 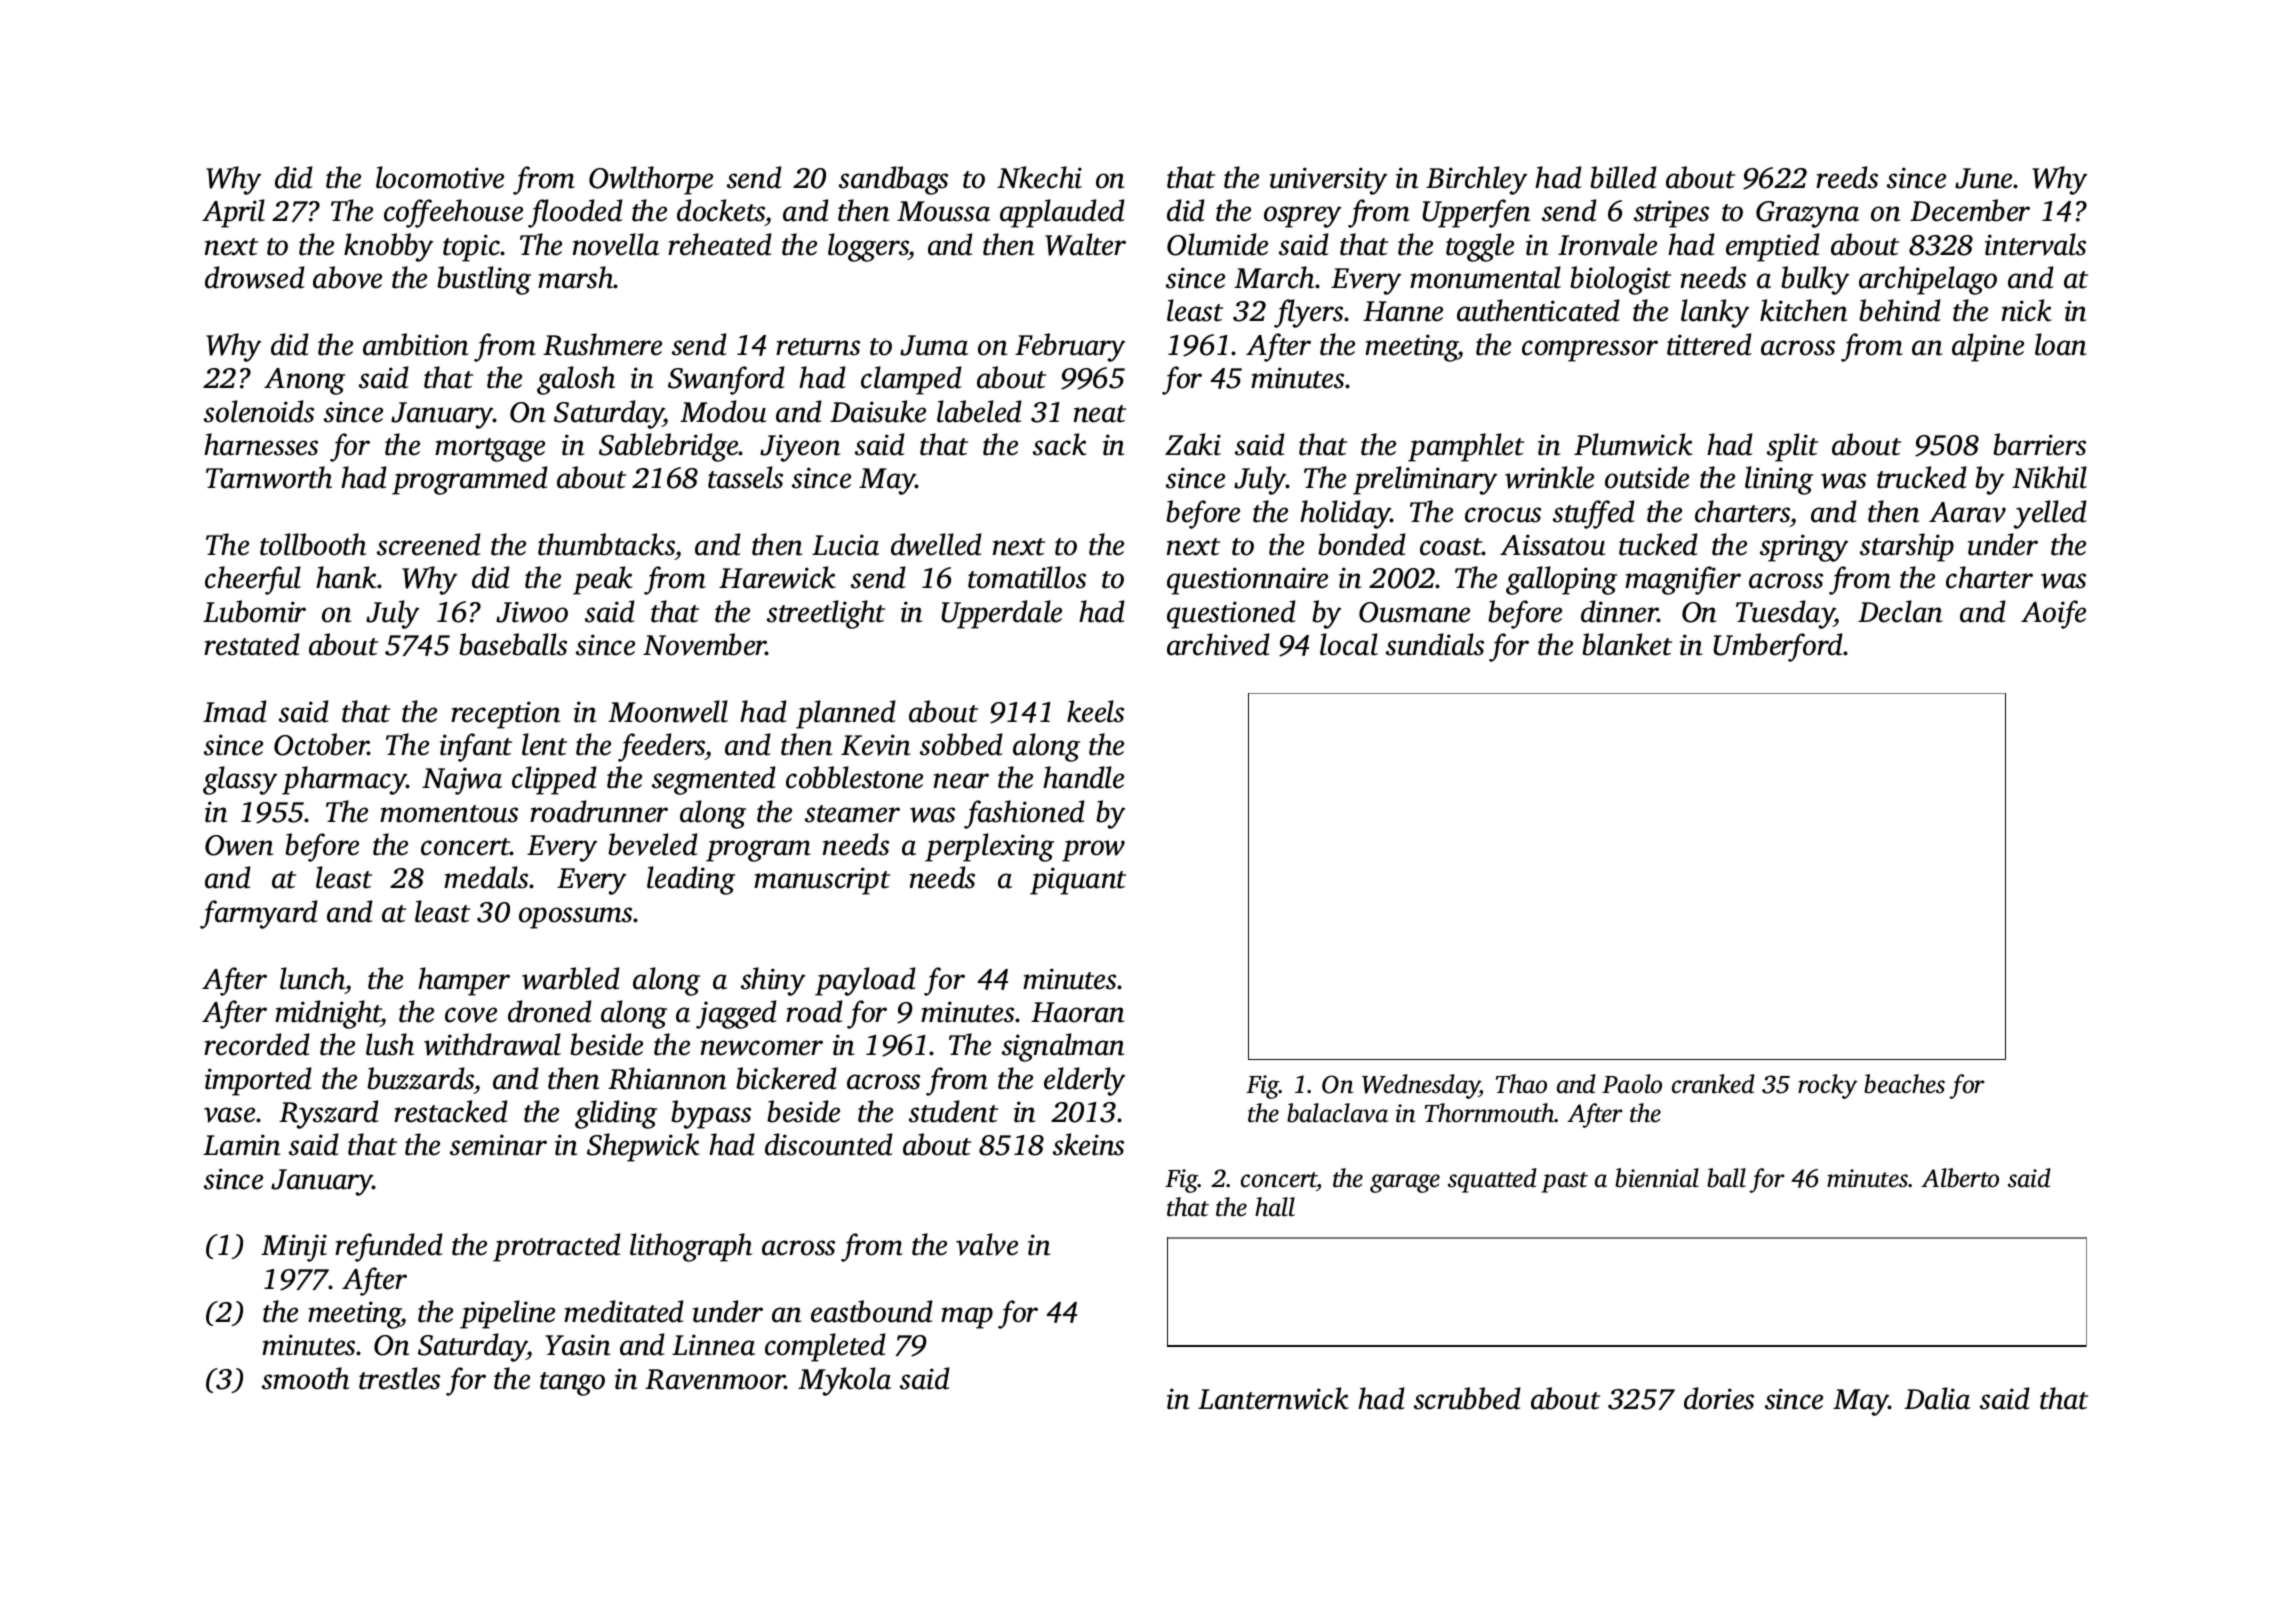 What do you see at coordinates (1273, 1398) in the screenshot?
I see `Lanternwick` at bounding box center [1273, 1398].
